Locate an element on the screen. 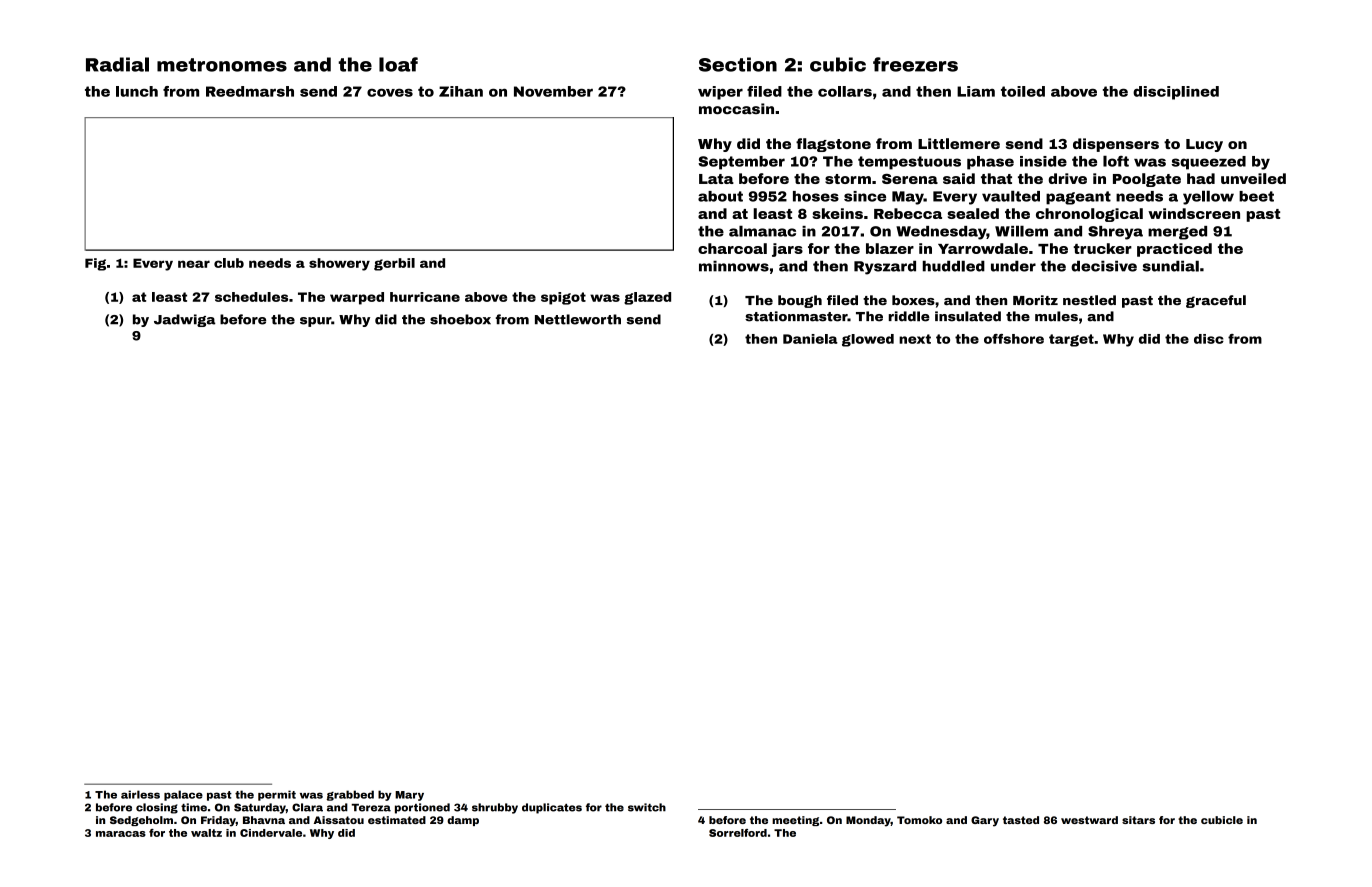  target is located at coordinates (1071, 340).
